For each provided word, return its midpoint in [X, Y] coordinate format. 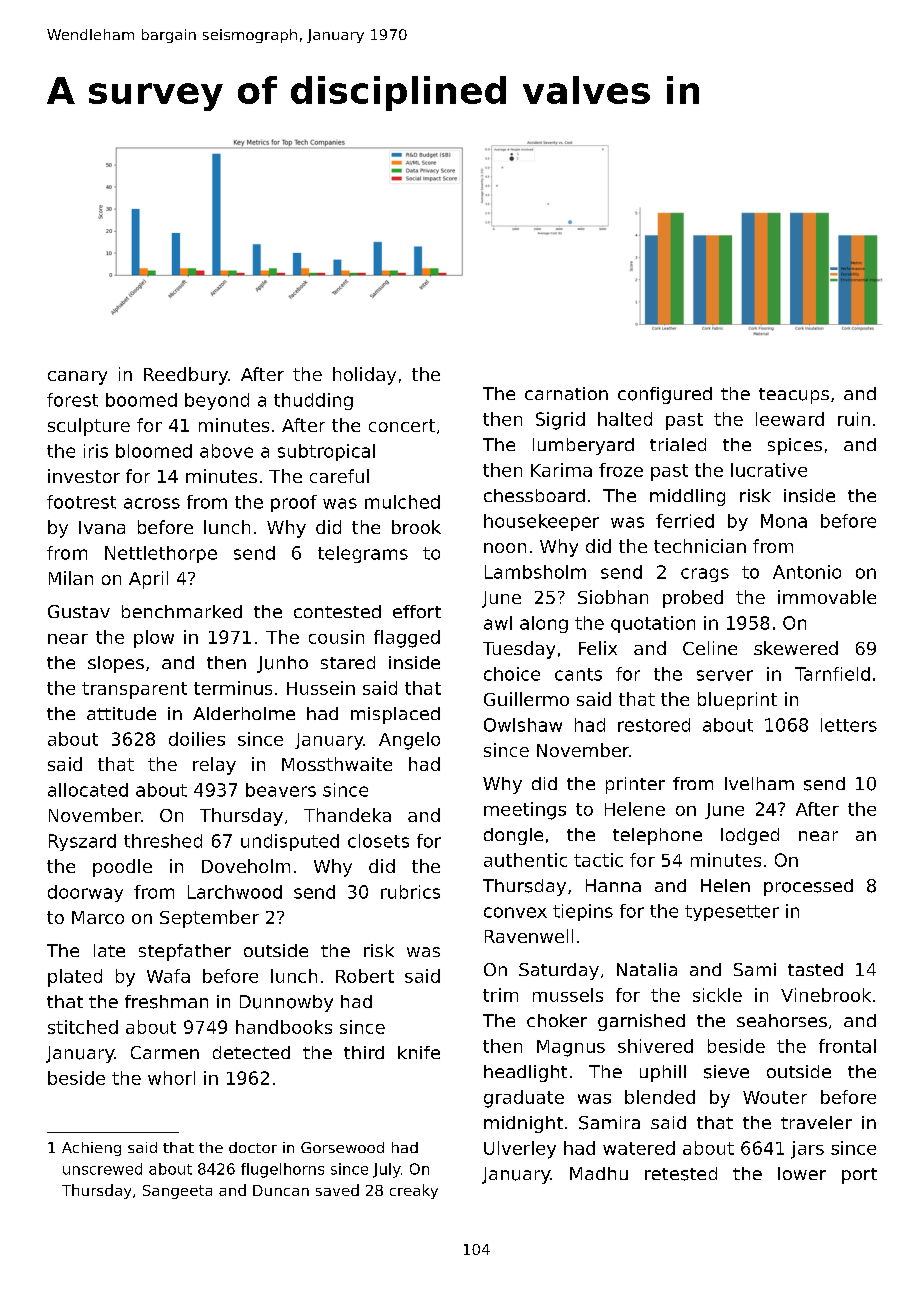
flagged [407, 639]
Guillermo [526, 699]
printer [635, 785]
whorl [171, 1078]
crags [705, 575]
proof [294, 503]
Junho [282, 664]
